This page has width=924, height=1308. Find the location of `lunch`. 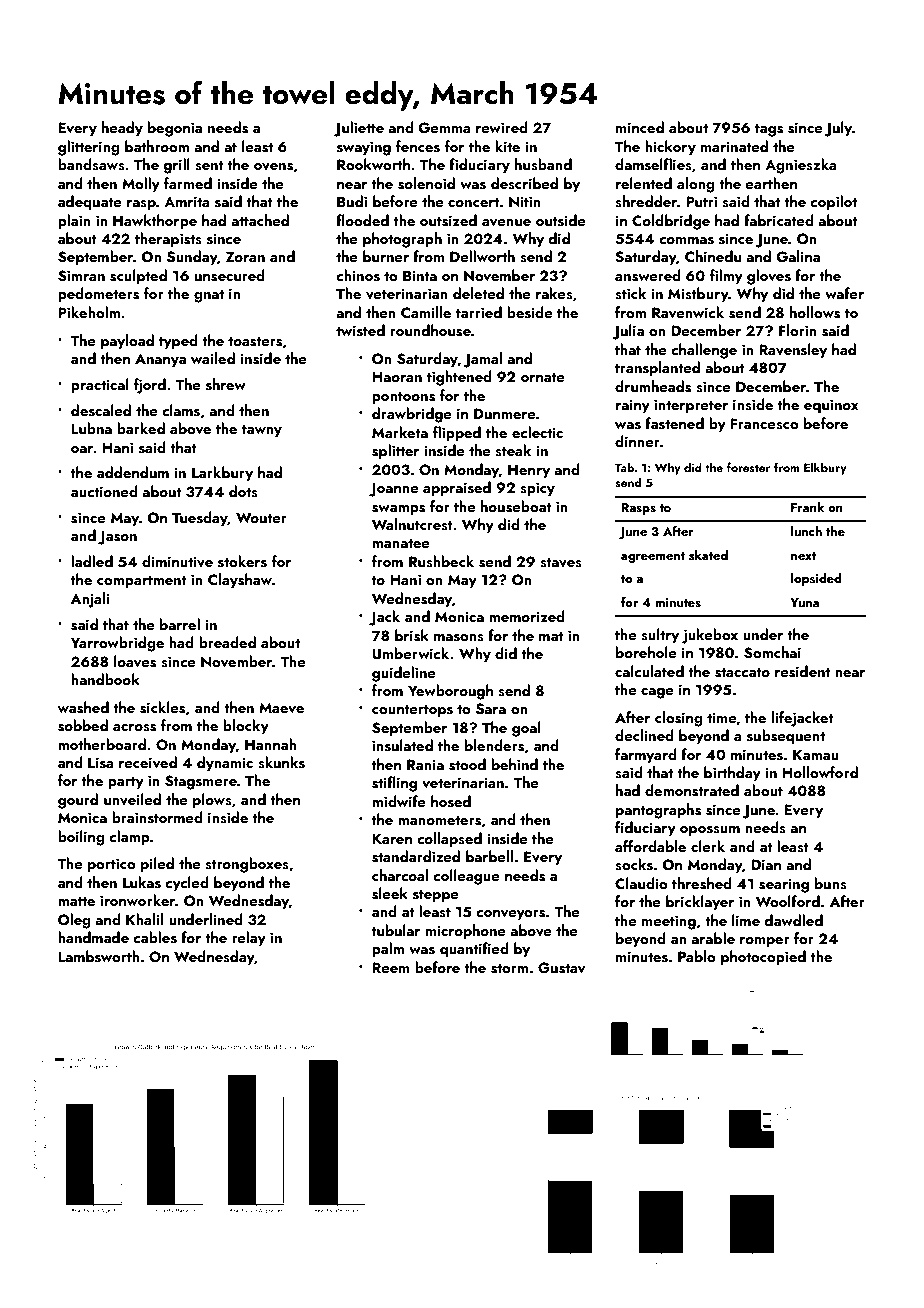

lunch is located at coordinates (806, 531).
